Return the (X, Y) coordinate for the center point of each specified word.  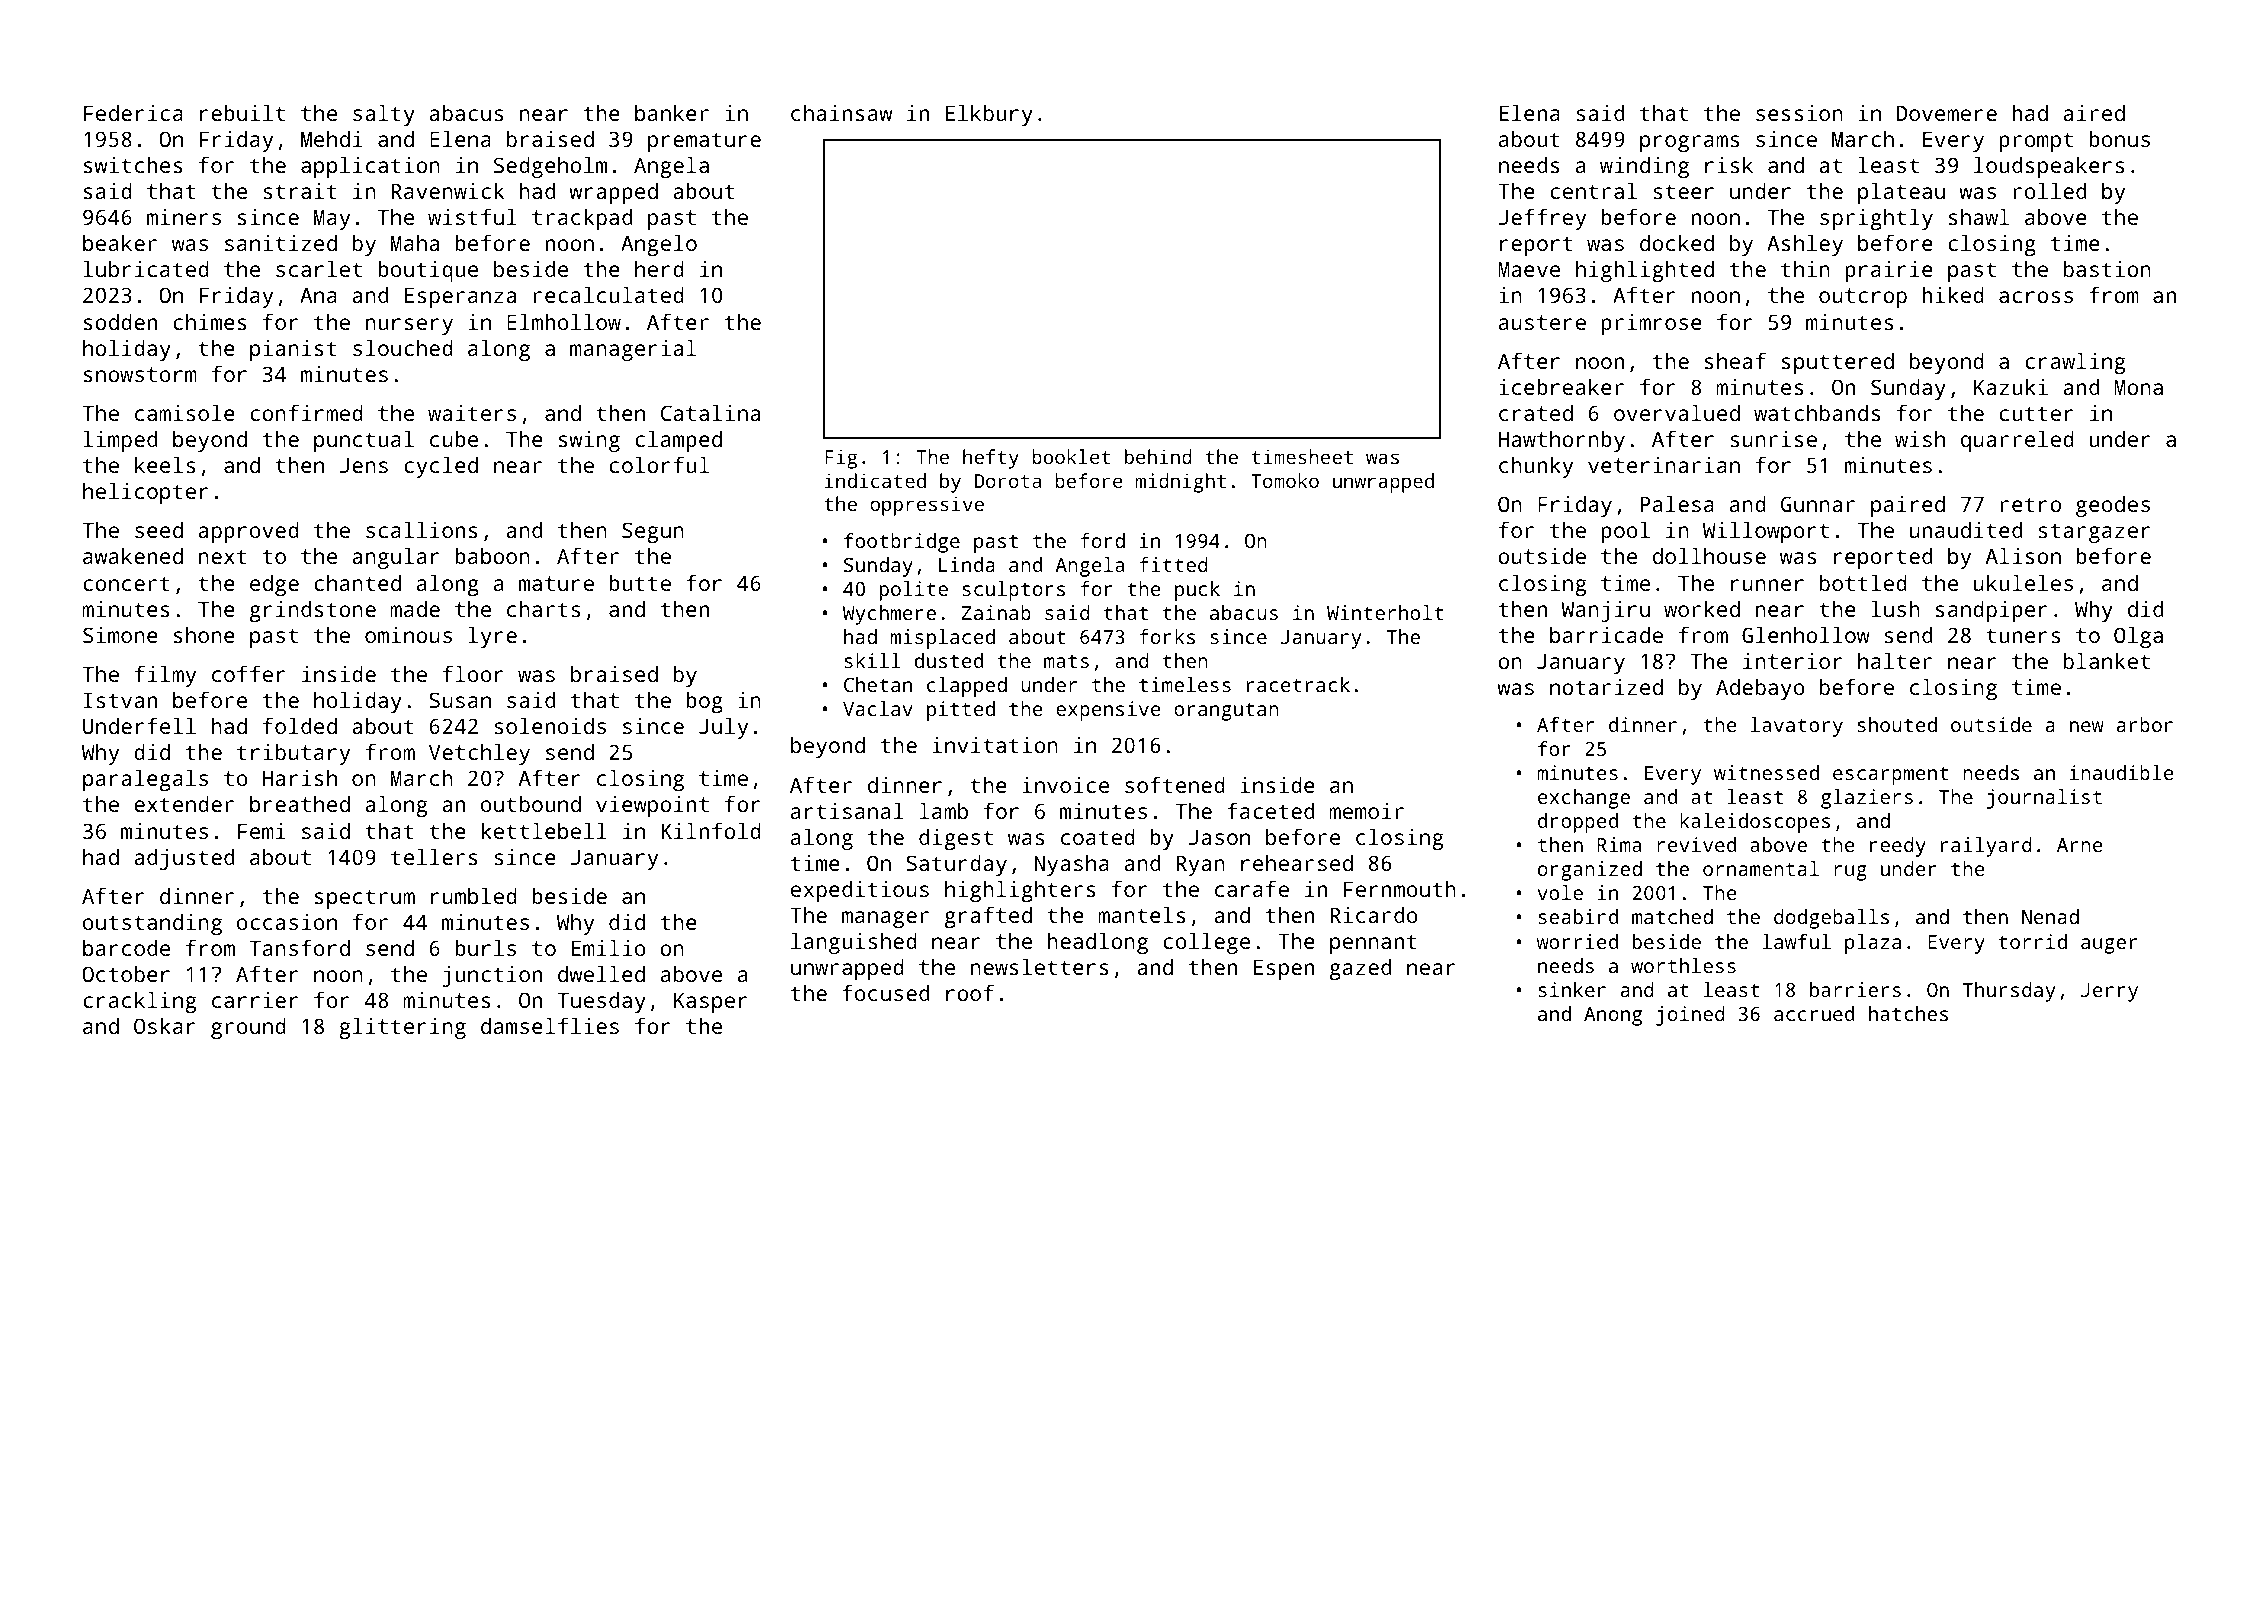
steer (1683, 191)
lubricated (146, 268)
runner (1767, 585)
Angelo (659, 245)
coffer (248, 673)
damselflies (550, 1025)
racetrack (1298, 684)
